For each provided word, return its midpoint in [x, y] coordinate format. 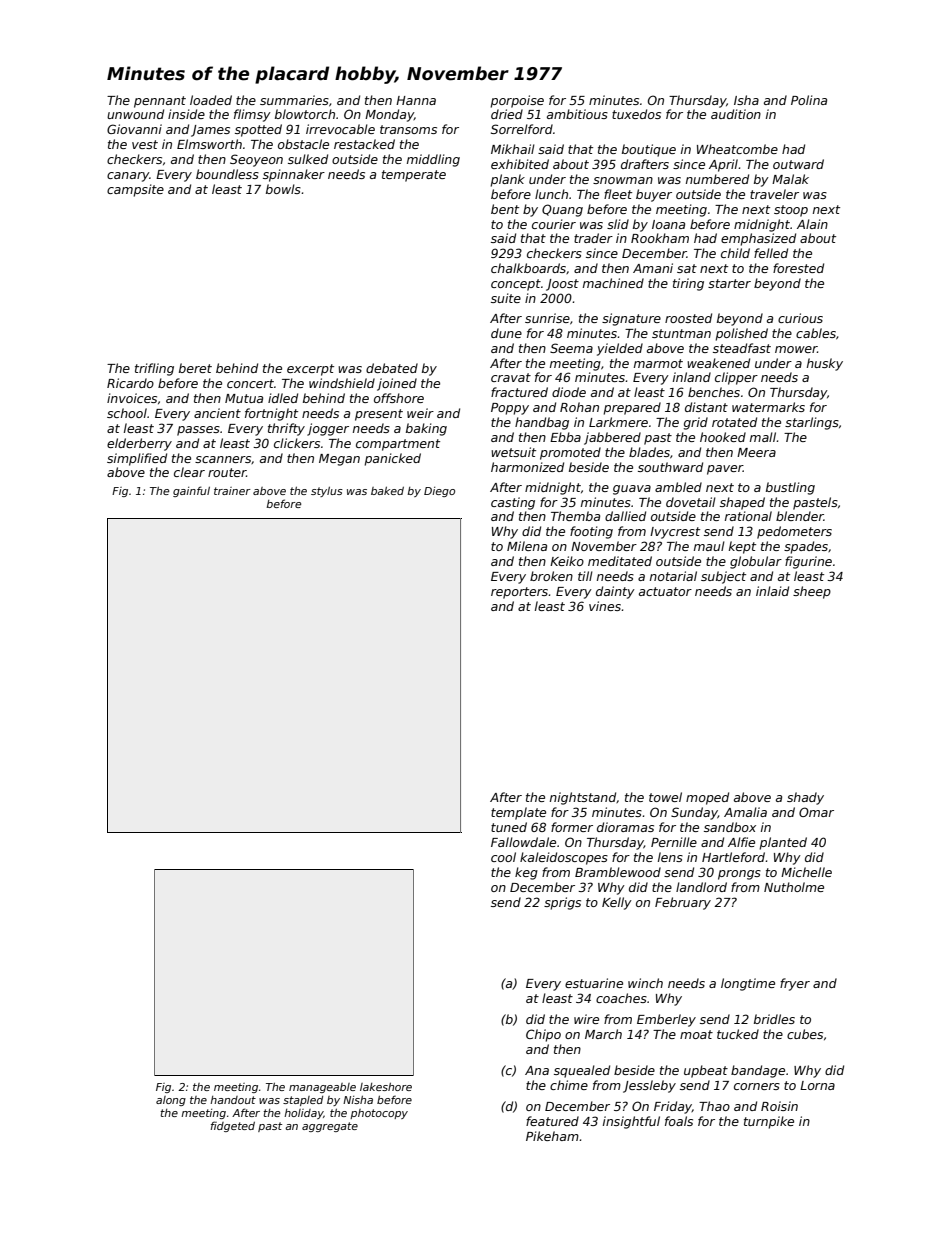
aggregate [330, 1127]
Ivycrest [675, 533]
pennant [160, 102]
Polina [809, 100]
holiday [303, 1114]
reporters [520, 593]
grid [696, 423]
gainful [191, 491]
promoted [570, 453]
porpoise [517, 101]
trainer [232, 491]
